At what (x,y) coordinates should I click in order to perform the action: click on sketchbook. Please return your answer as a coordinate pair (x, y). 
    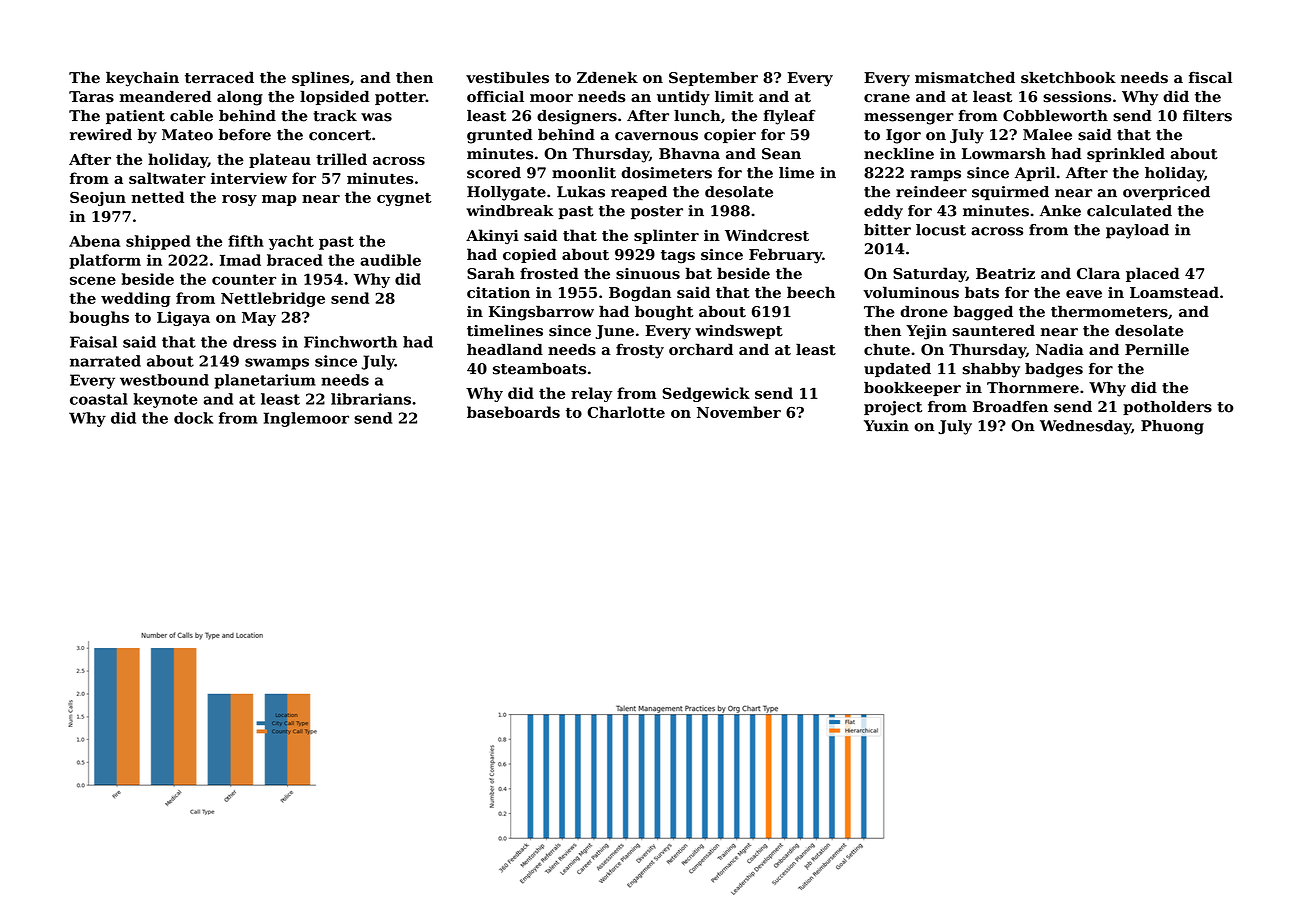
    Looking at the image, I should click on (1068, 77).
